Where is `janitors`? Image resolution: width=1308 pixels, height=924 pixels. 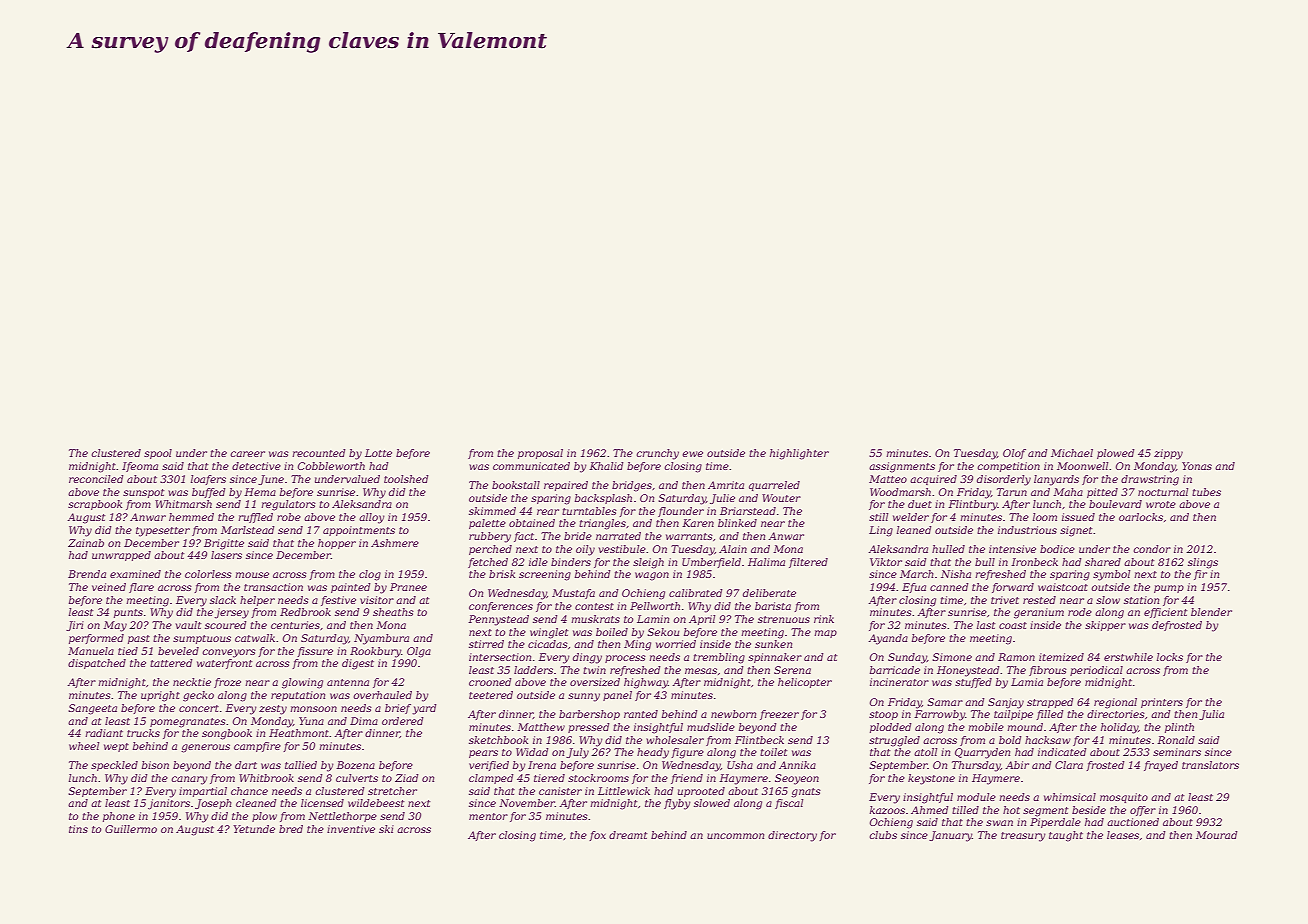
janitors is located at coordinates (169, 804).
